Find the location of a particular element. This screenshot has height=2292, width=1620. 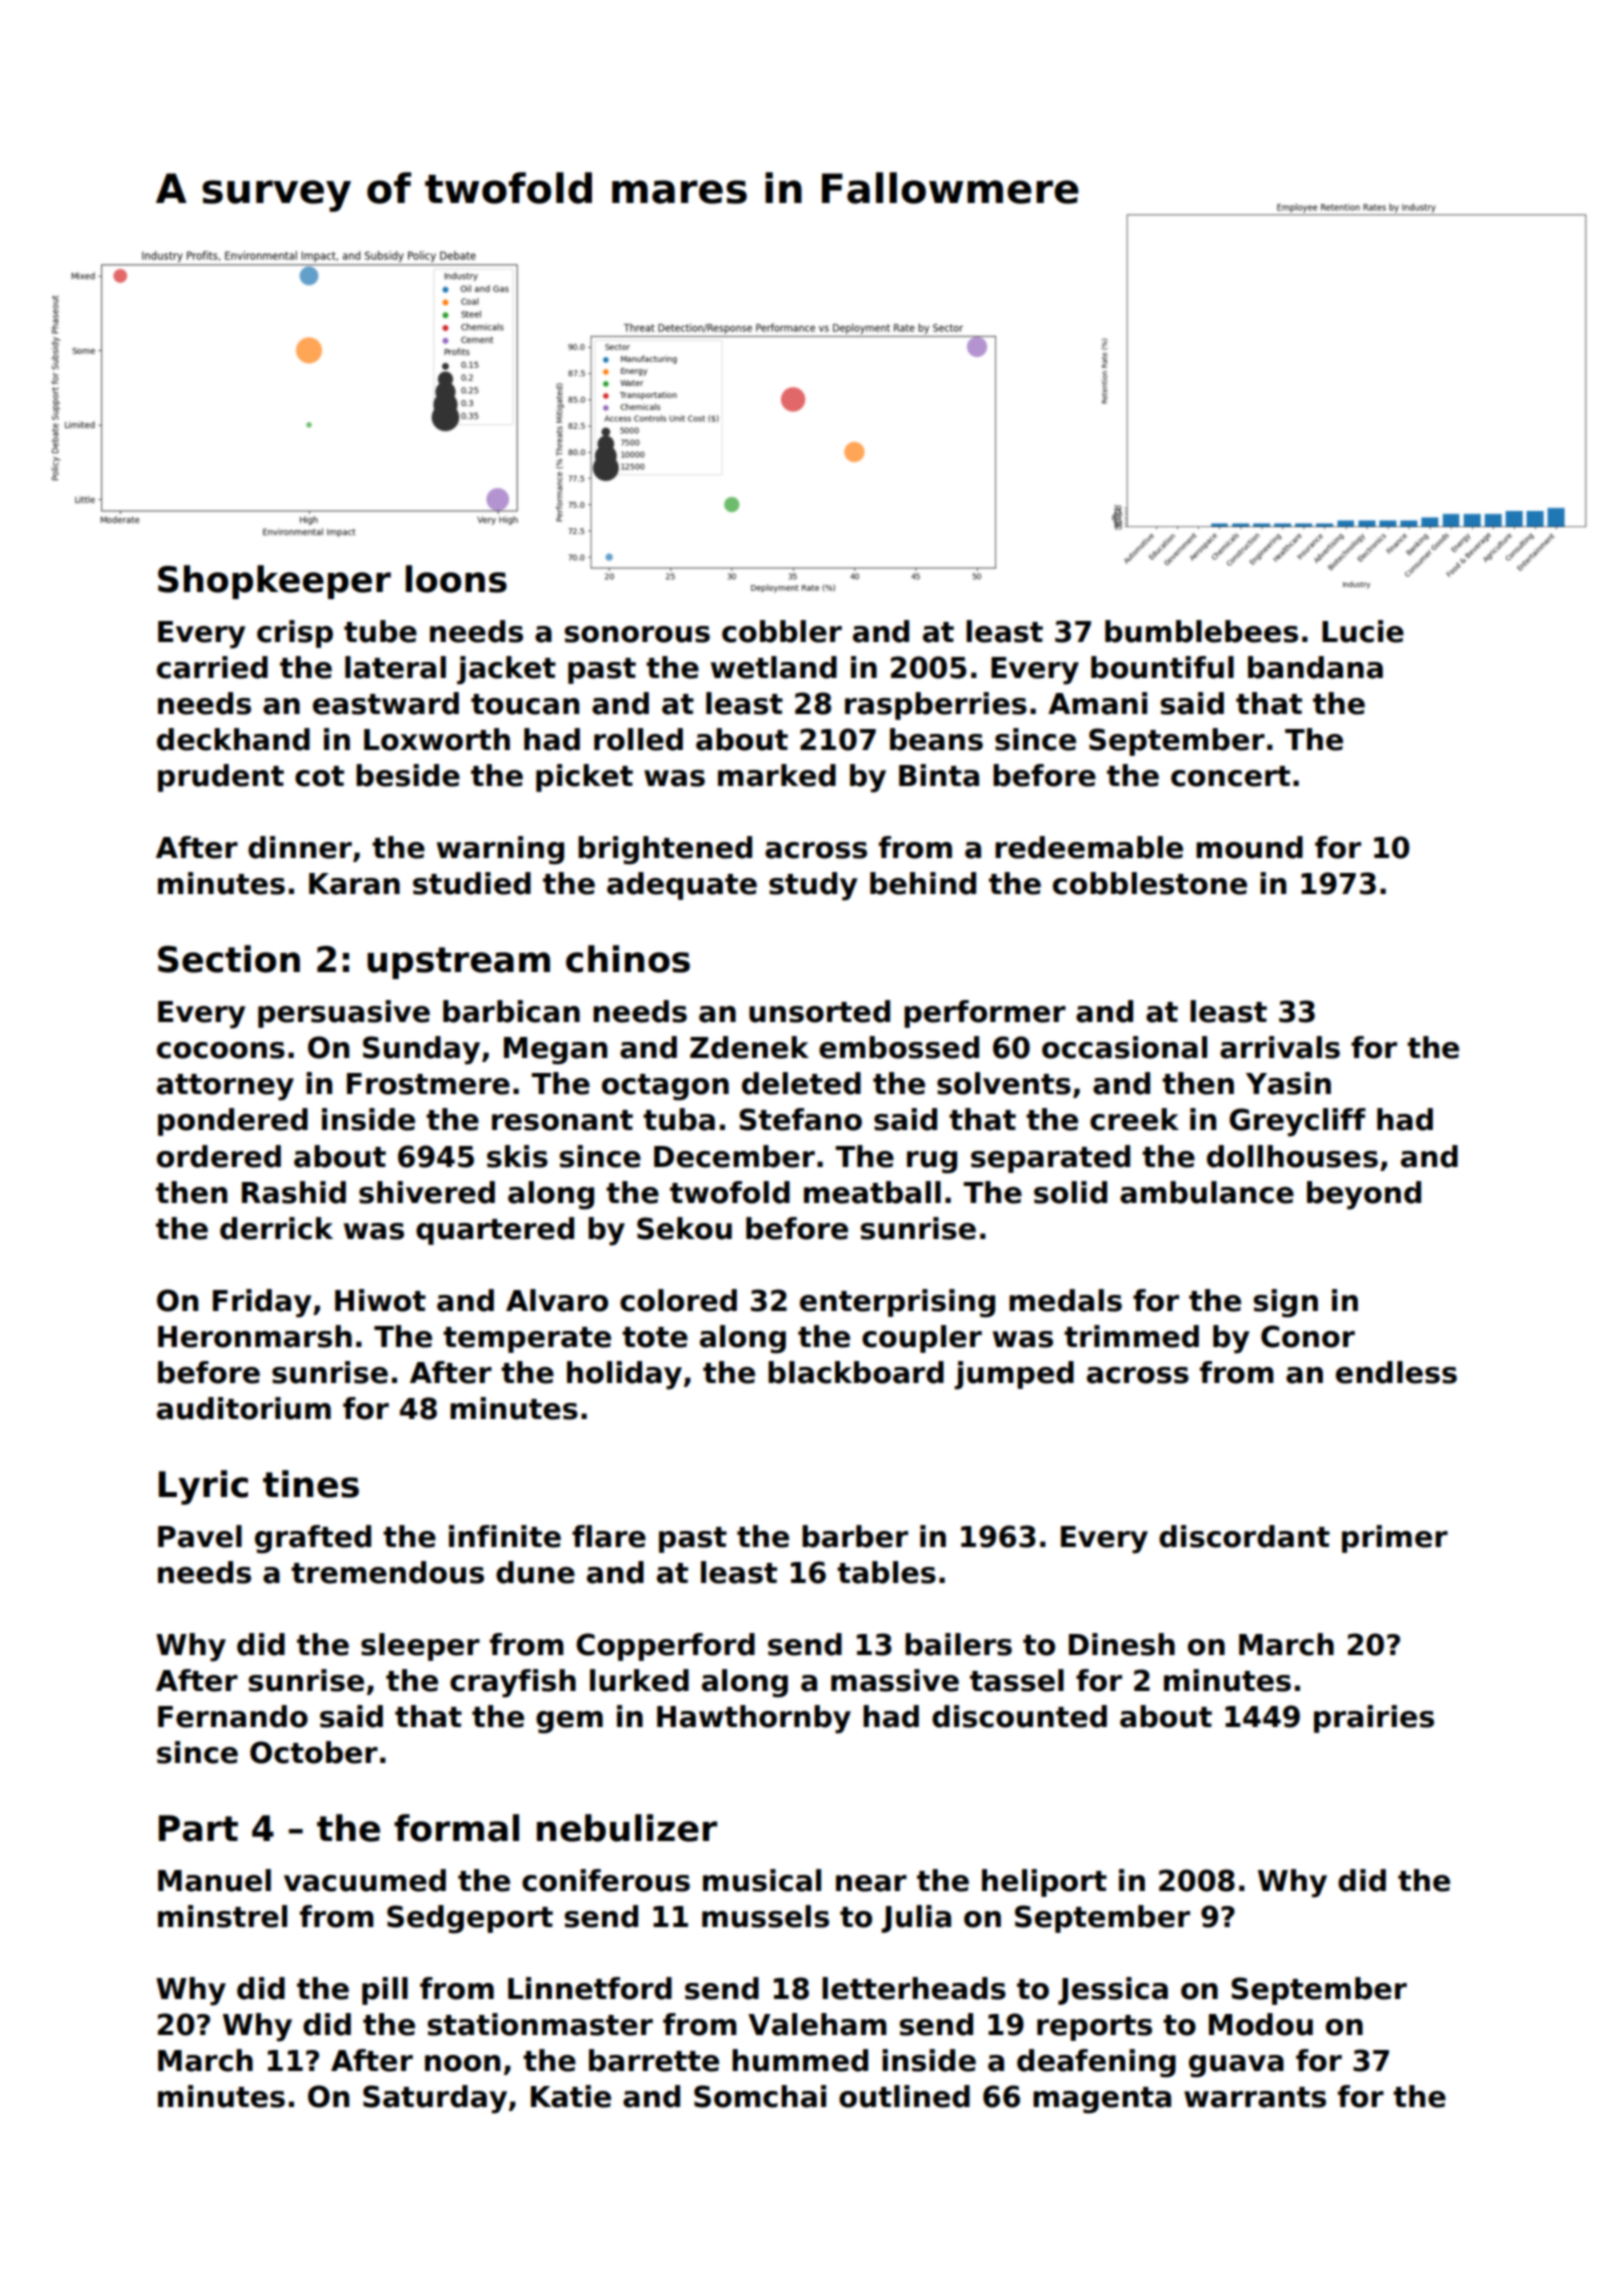

massive is located at coordinates (895, 1680).
